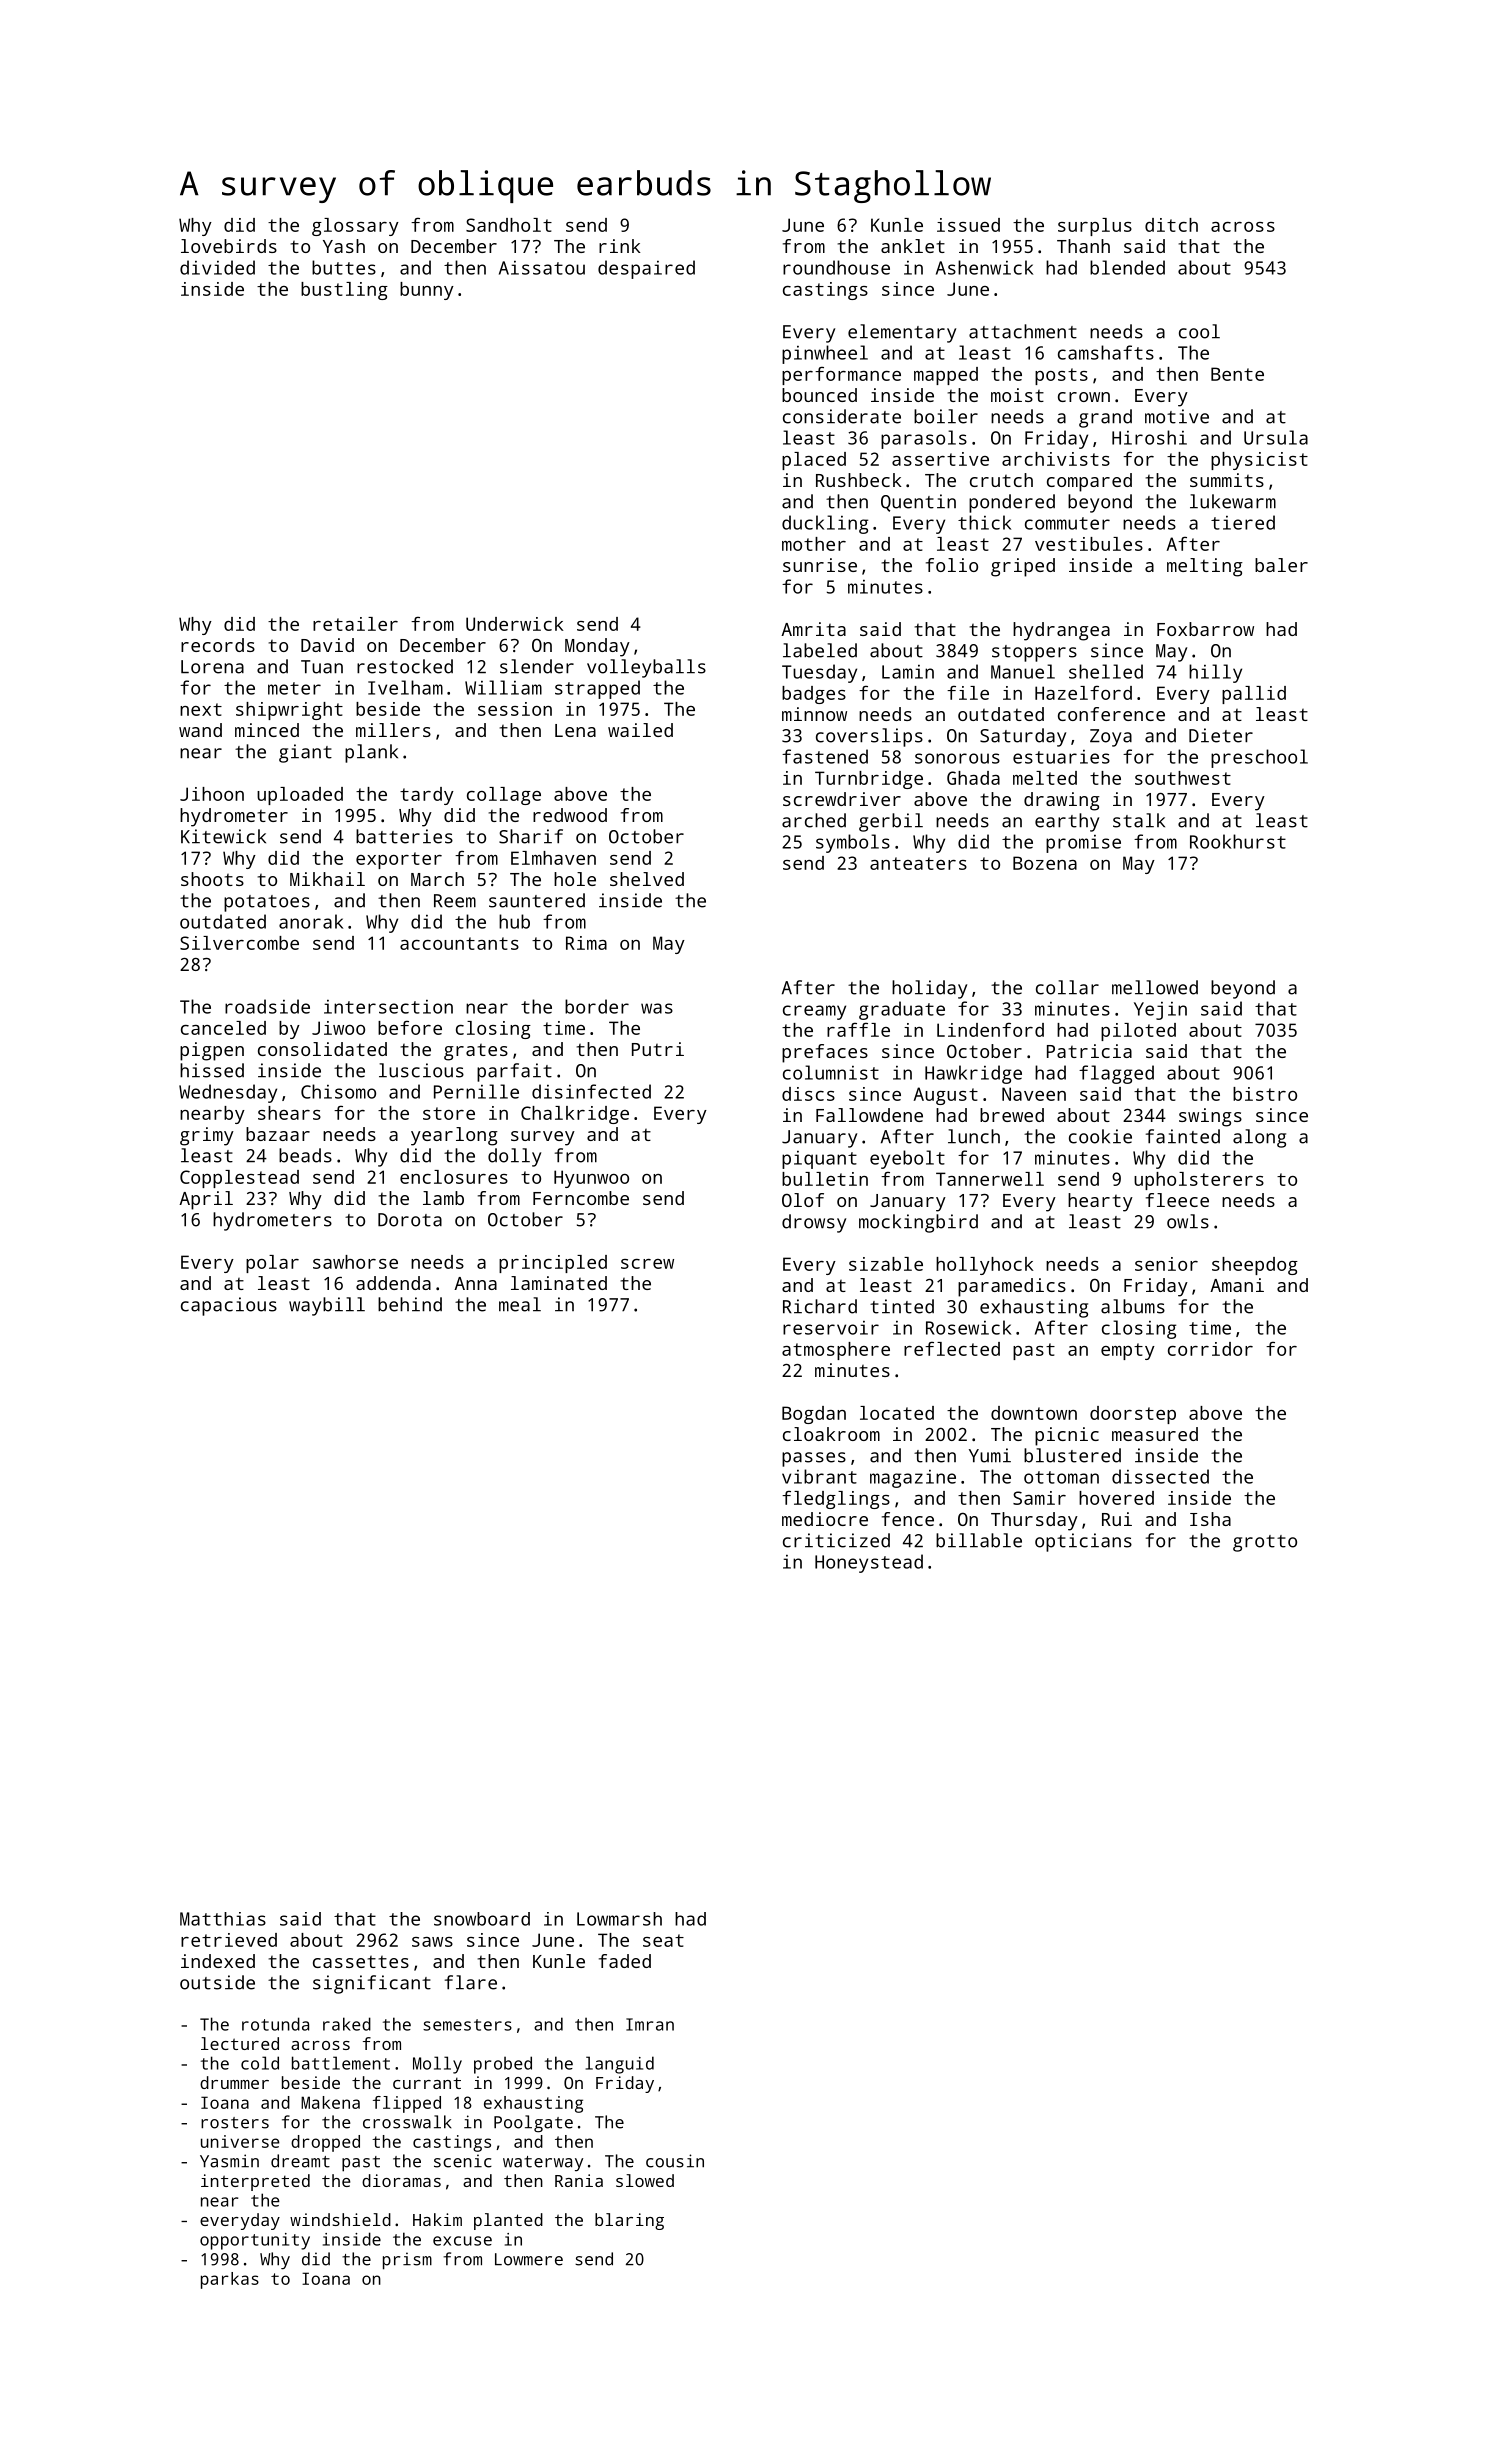 The width and height of the page is (1496, 2464). I want to click on cousin, so click(675, 2161).
